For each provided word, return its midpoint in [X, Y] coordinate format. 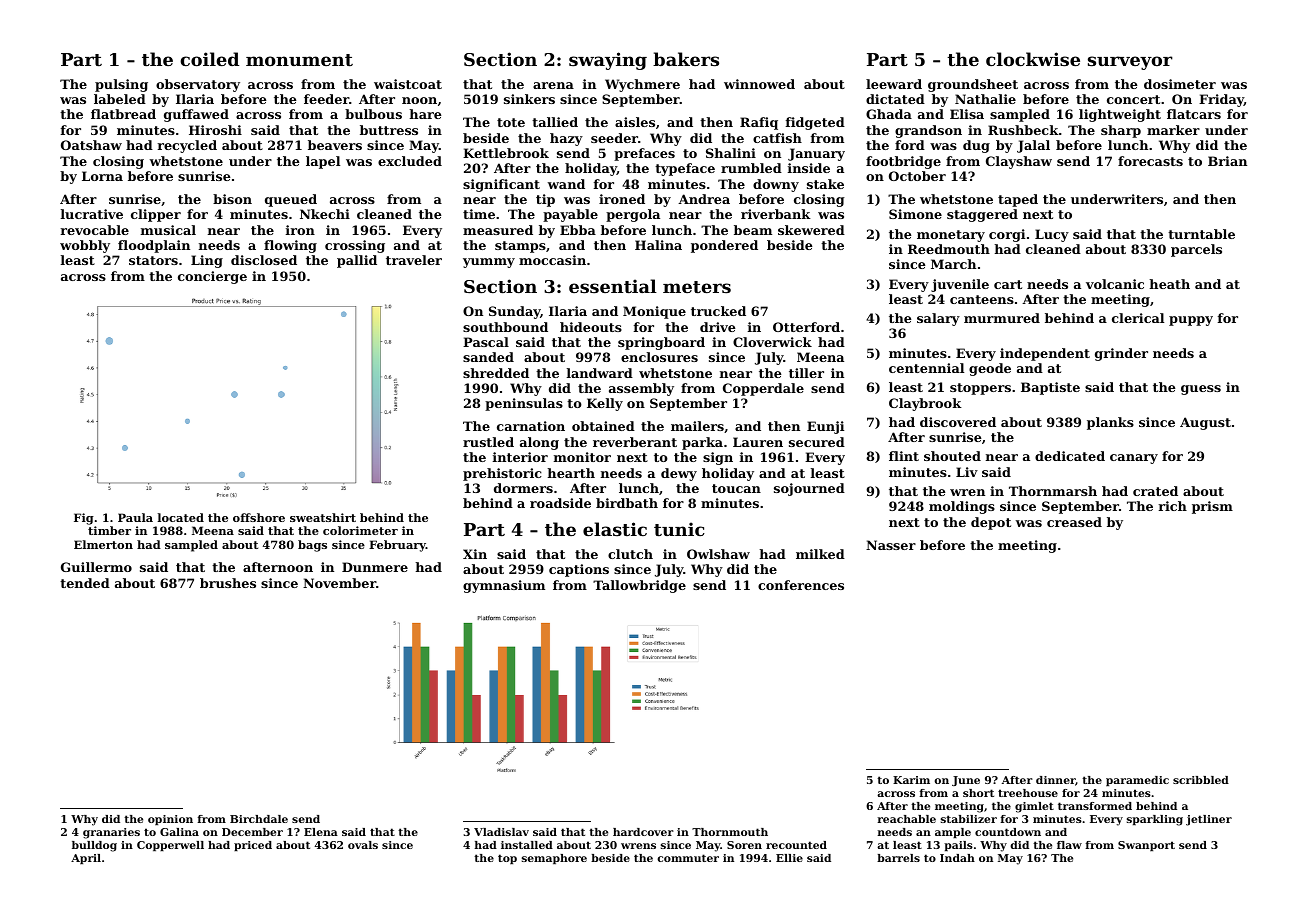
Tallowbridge [639, 586]
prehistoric [502, 474]
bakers [686, 59]
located [181, 517]
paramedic [1137, 781]
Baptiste [1050, 388]
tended [85, 583]
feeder [326, 99]
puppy [1191, 321]
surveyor [1130, 63]
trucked [718, 311]
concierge [212, 277]
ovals [363, 845]
